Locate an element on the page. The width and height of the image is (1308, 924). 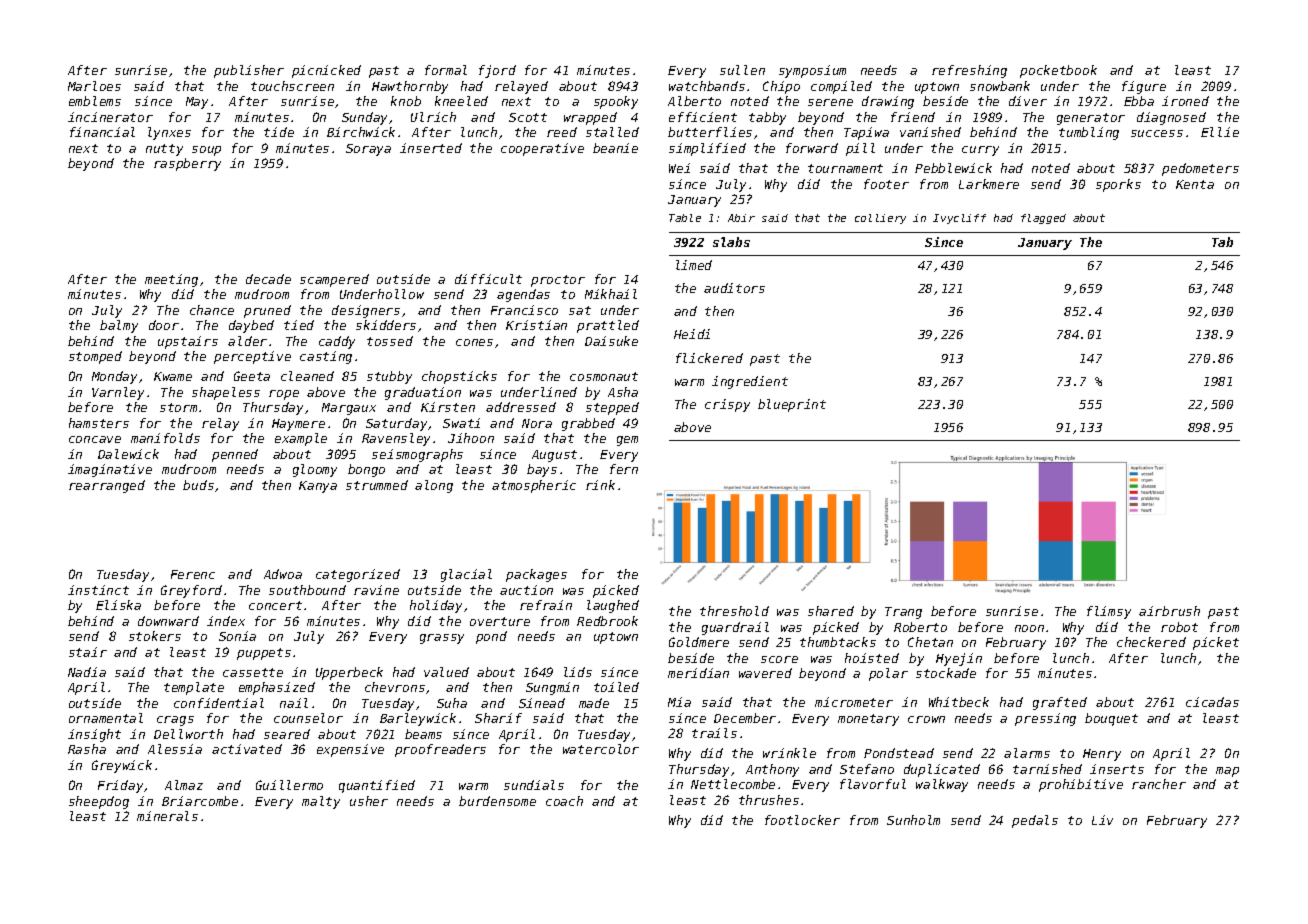
pedometers is located at coordinates (1200, 169).
